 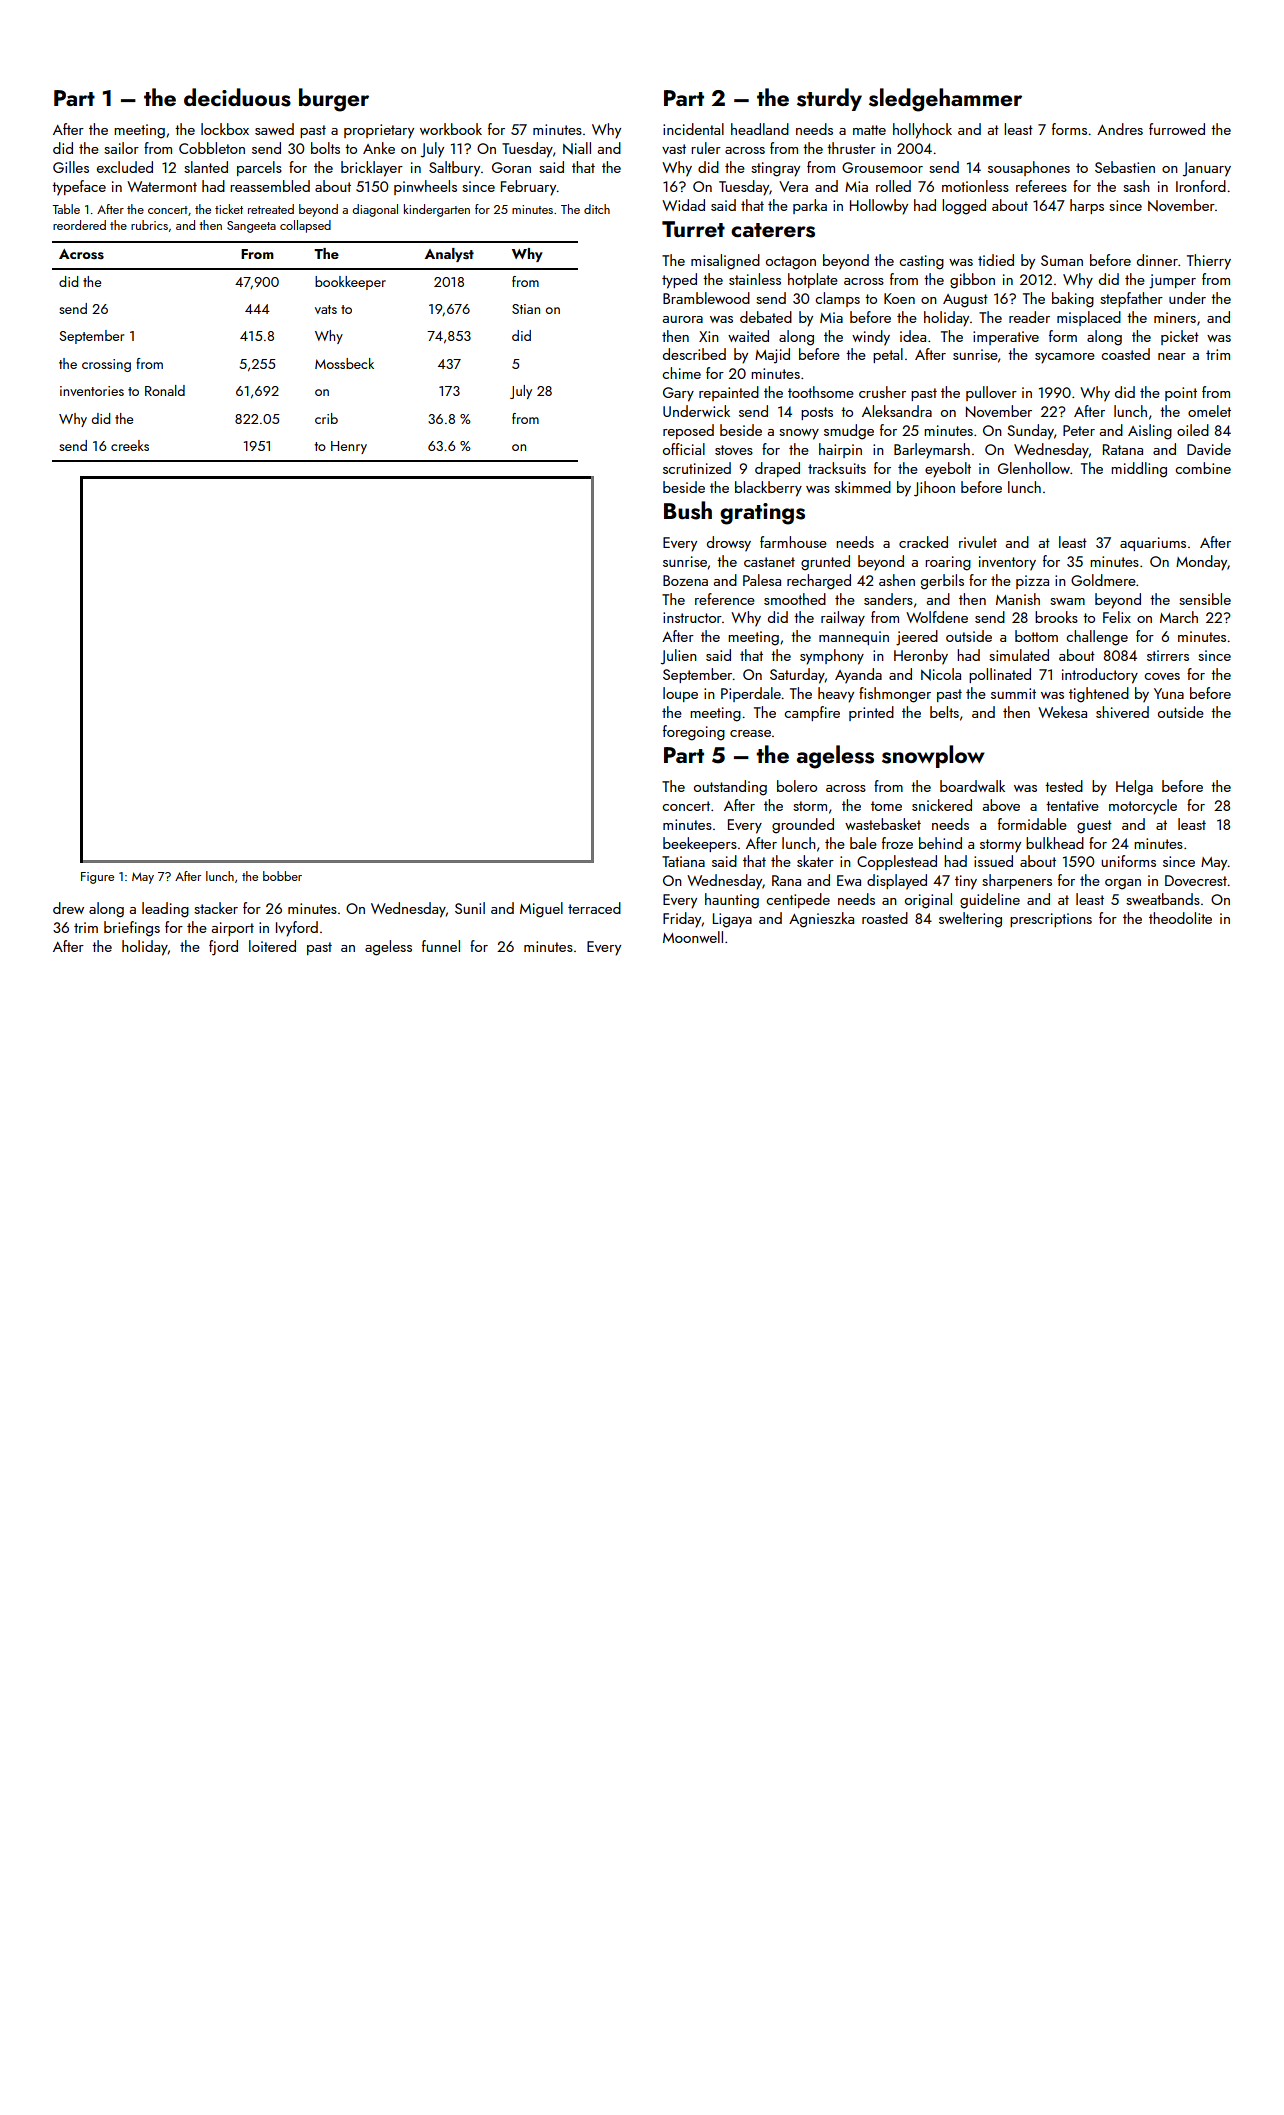 What do you see at coordinates (1051, 920) in the screenshot?
I see `prescriptions` at bounding box center [1051, 920].
